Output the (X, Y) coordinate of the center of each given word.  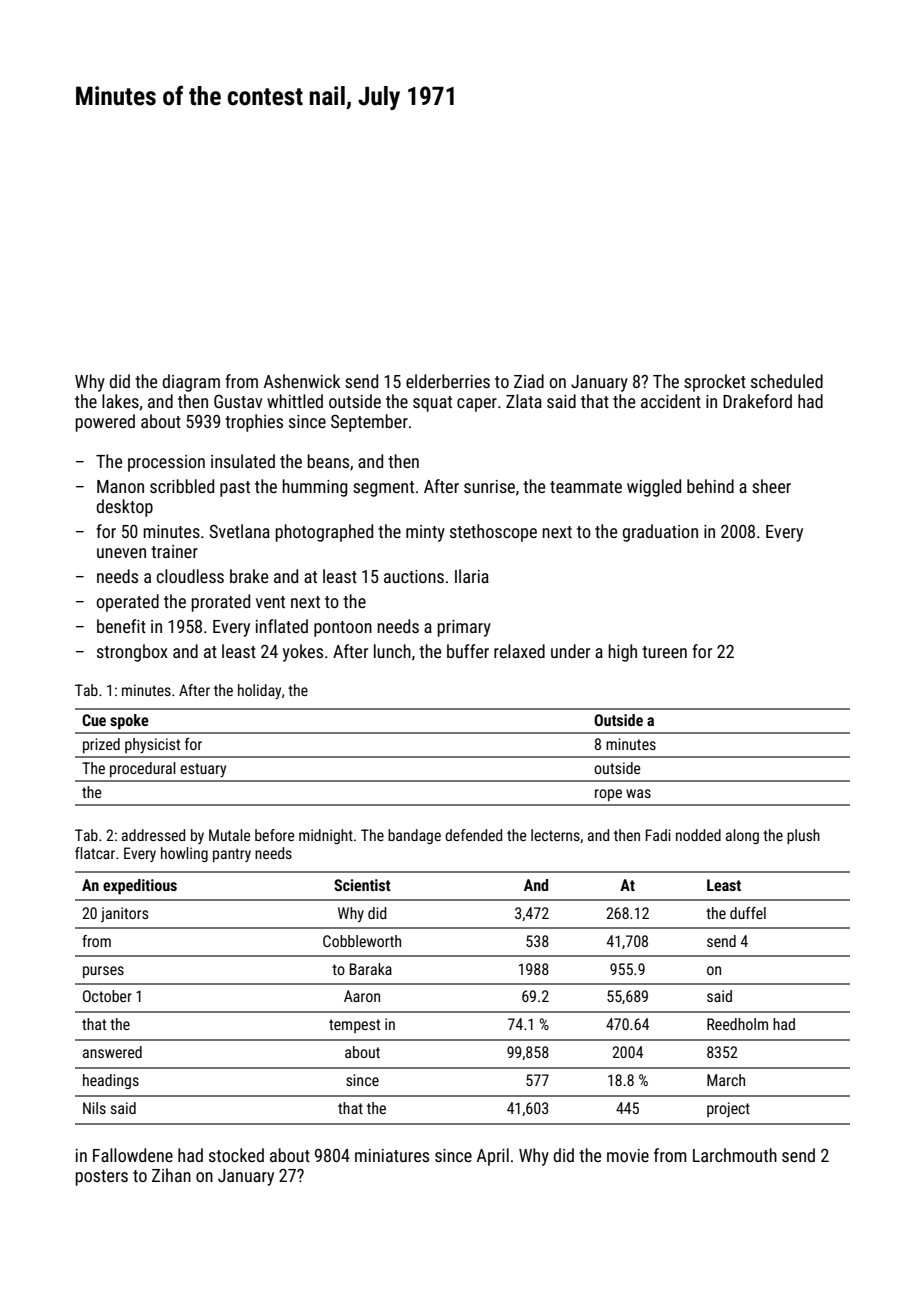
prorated (221, 603)
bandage (414, 836)
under (570, 651)
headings (111, 1081)
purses (103, 972)
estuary (203, 770)
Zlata (524, 401)
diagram (191, 383)
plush (803, 836)
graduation (660, 533)
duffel (748, 913)
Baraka (371, 969)
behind (710, 486)
